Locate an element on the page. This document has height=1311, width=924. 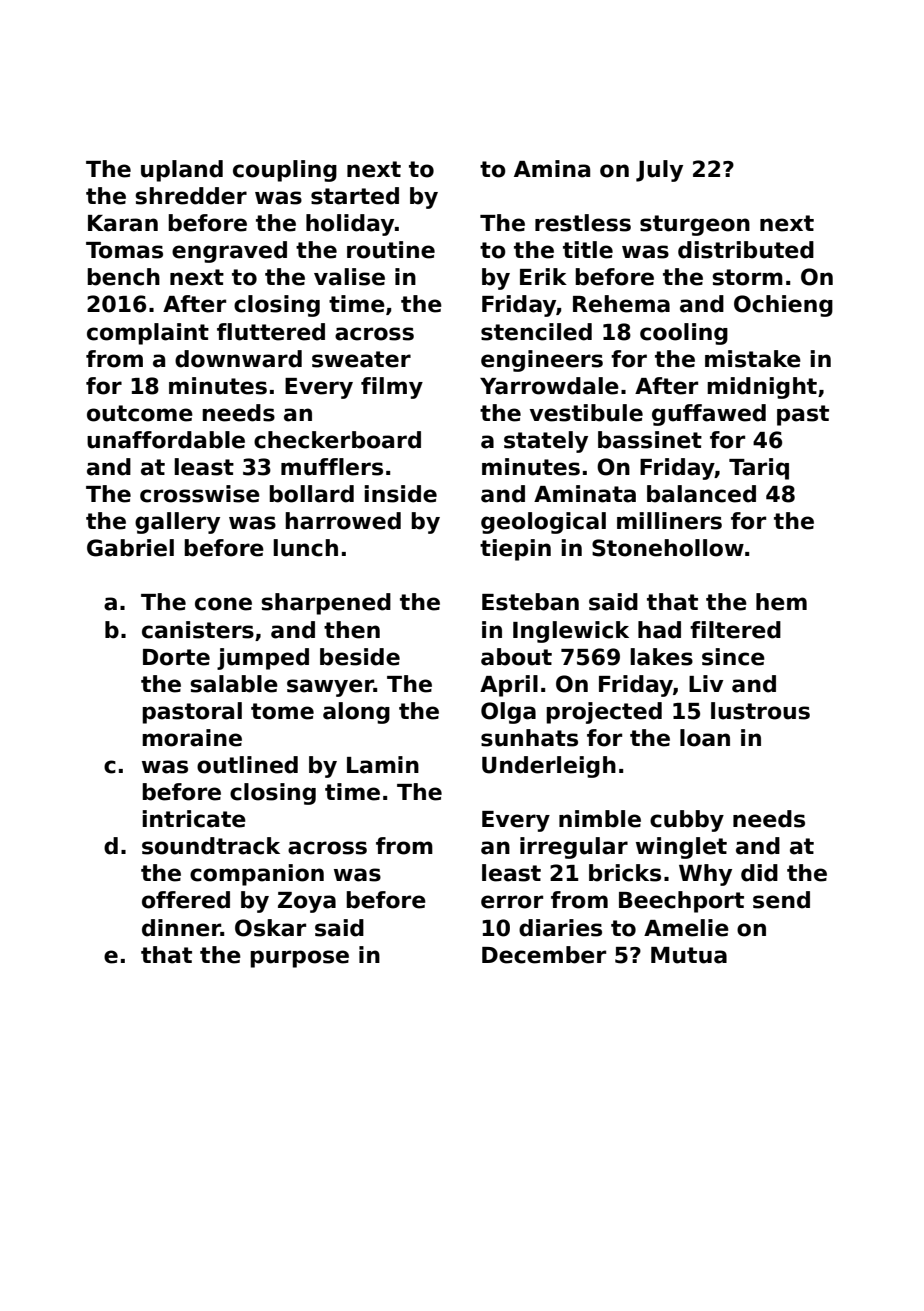
vestibule is located at coordinates (586, 413).
